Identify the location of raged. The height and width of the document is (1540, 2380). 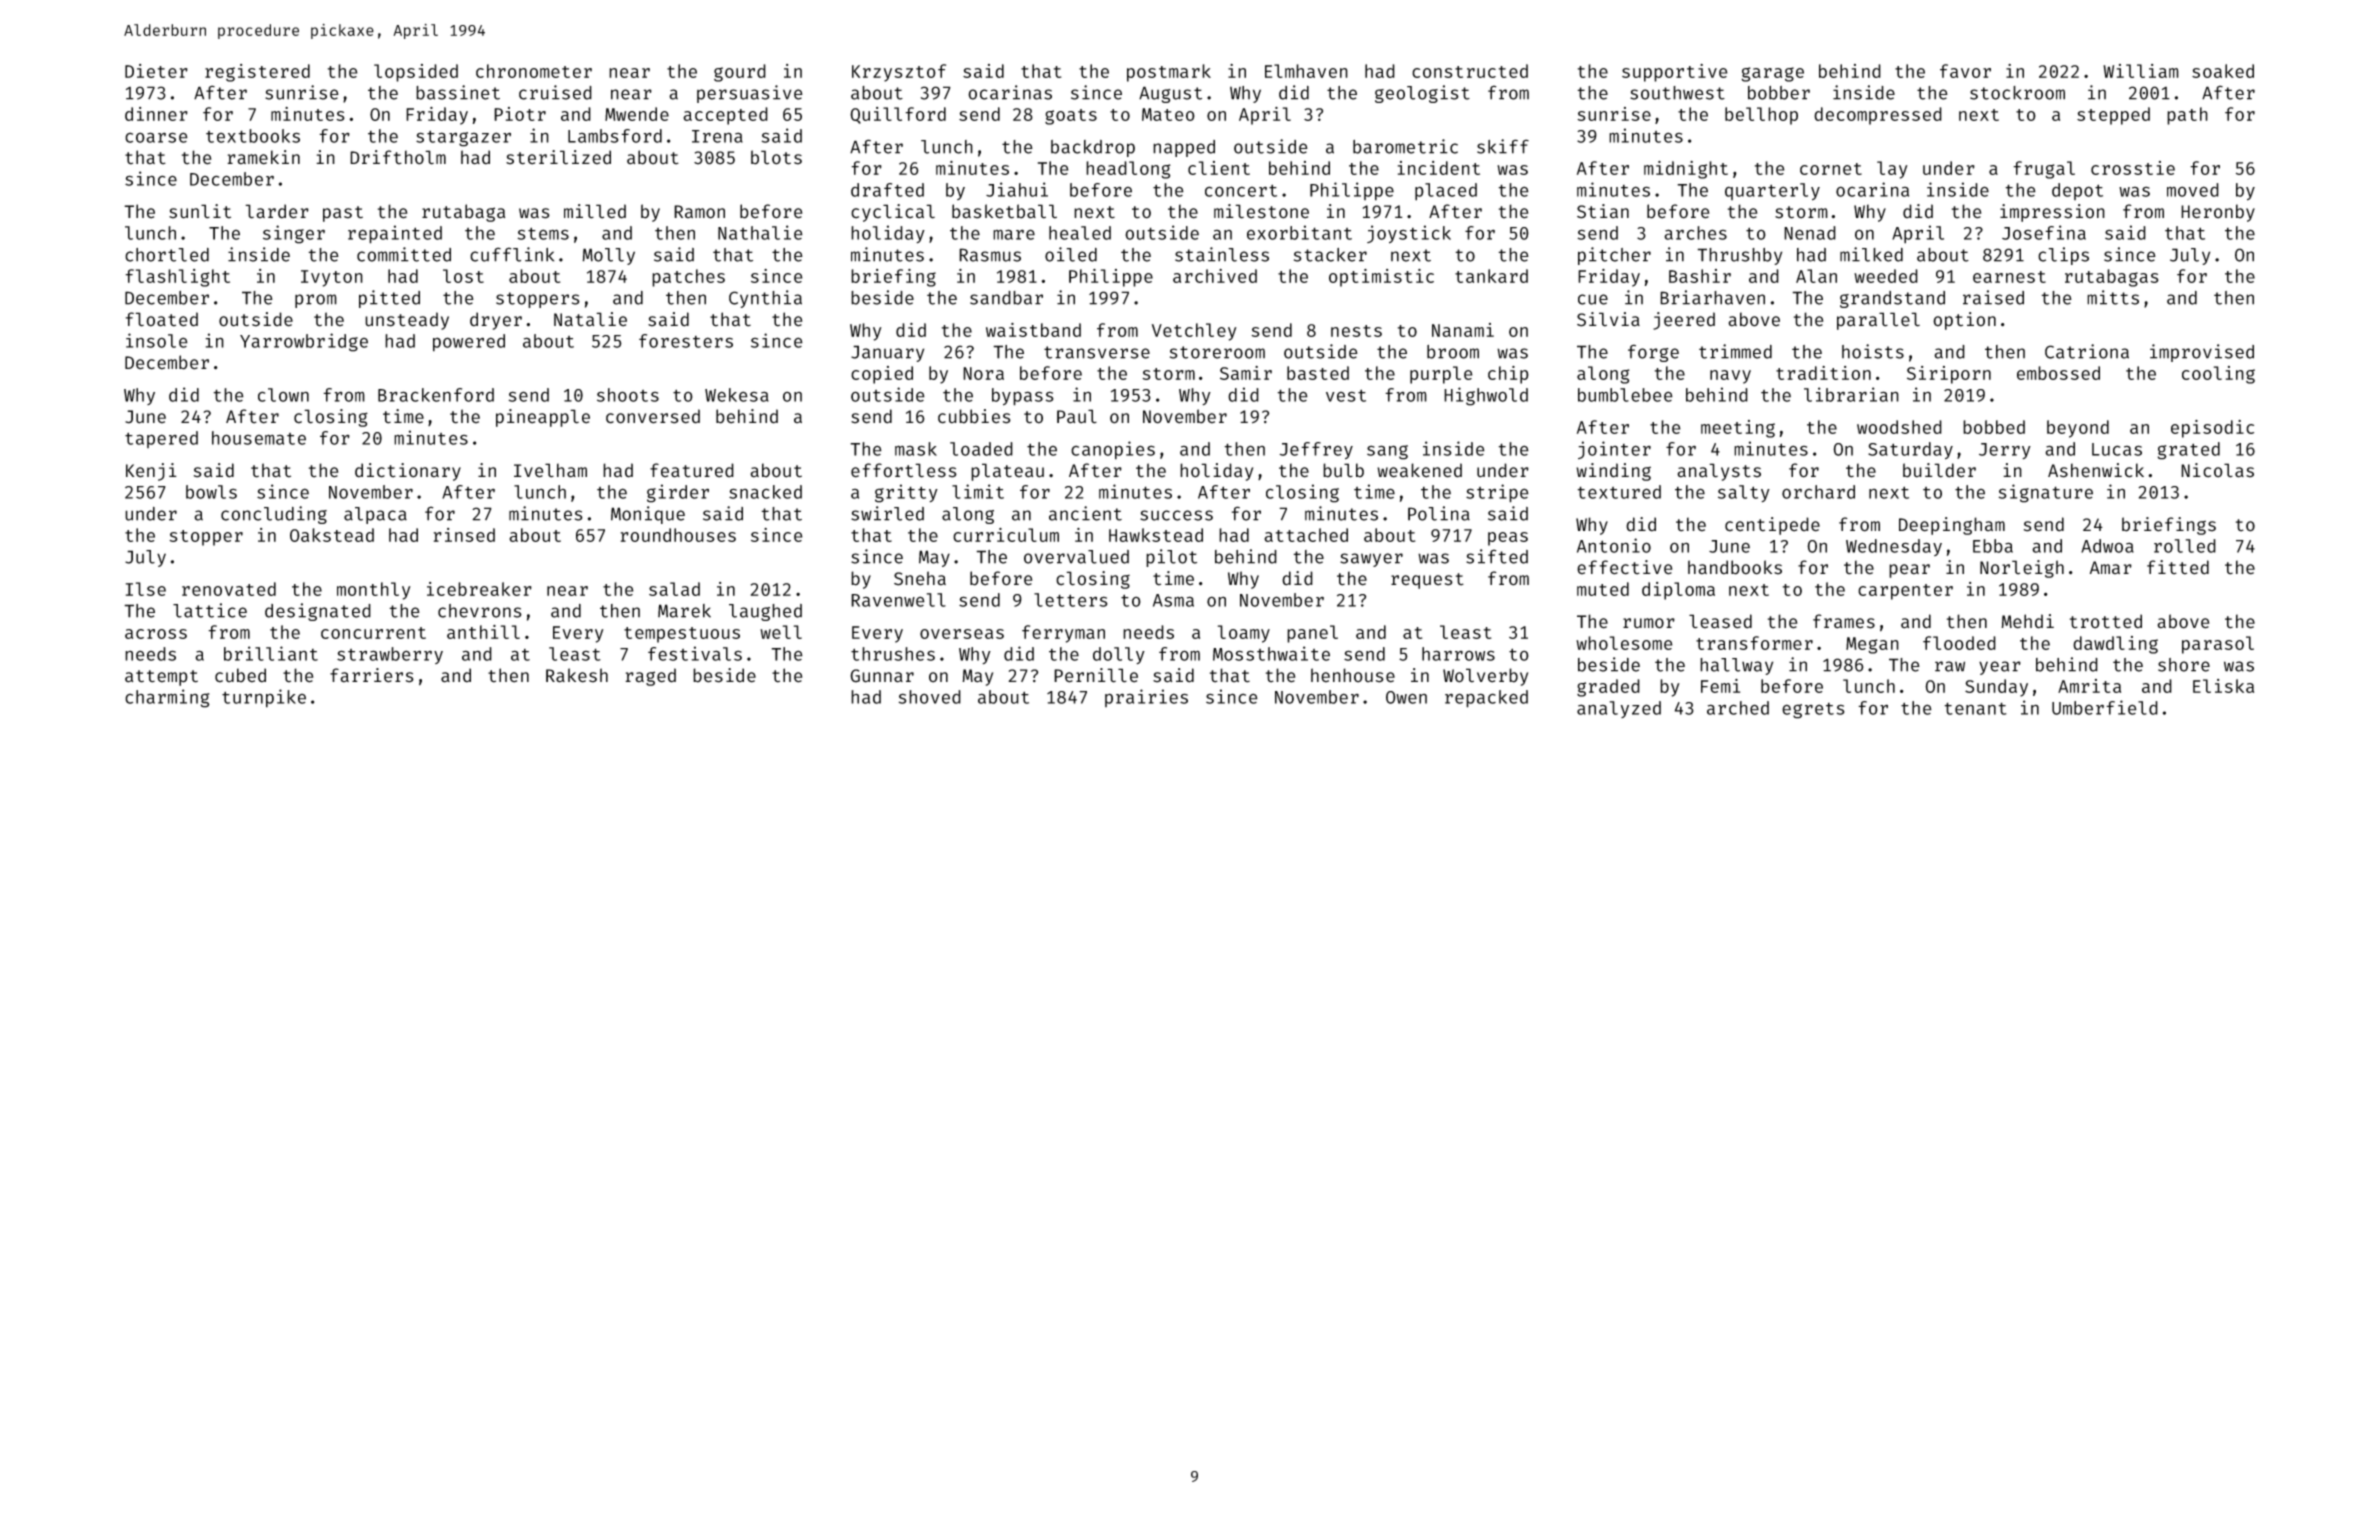
(650, 677).
